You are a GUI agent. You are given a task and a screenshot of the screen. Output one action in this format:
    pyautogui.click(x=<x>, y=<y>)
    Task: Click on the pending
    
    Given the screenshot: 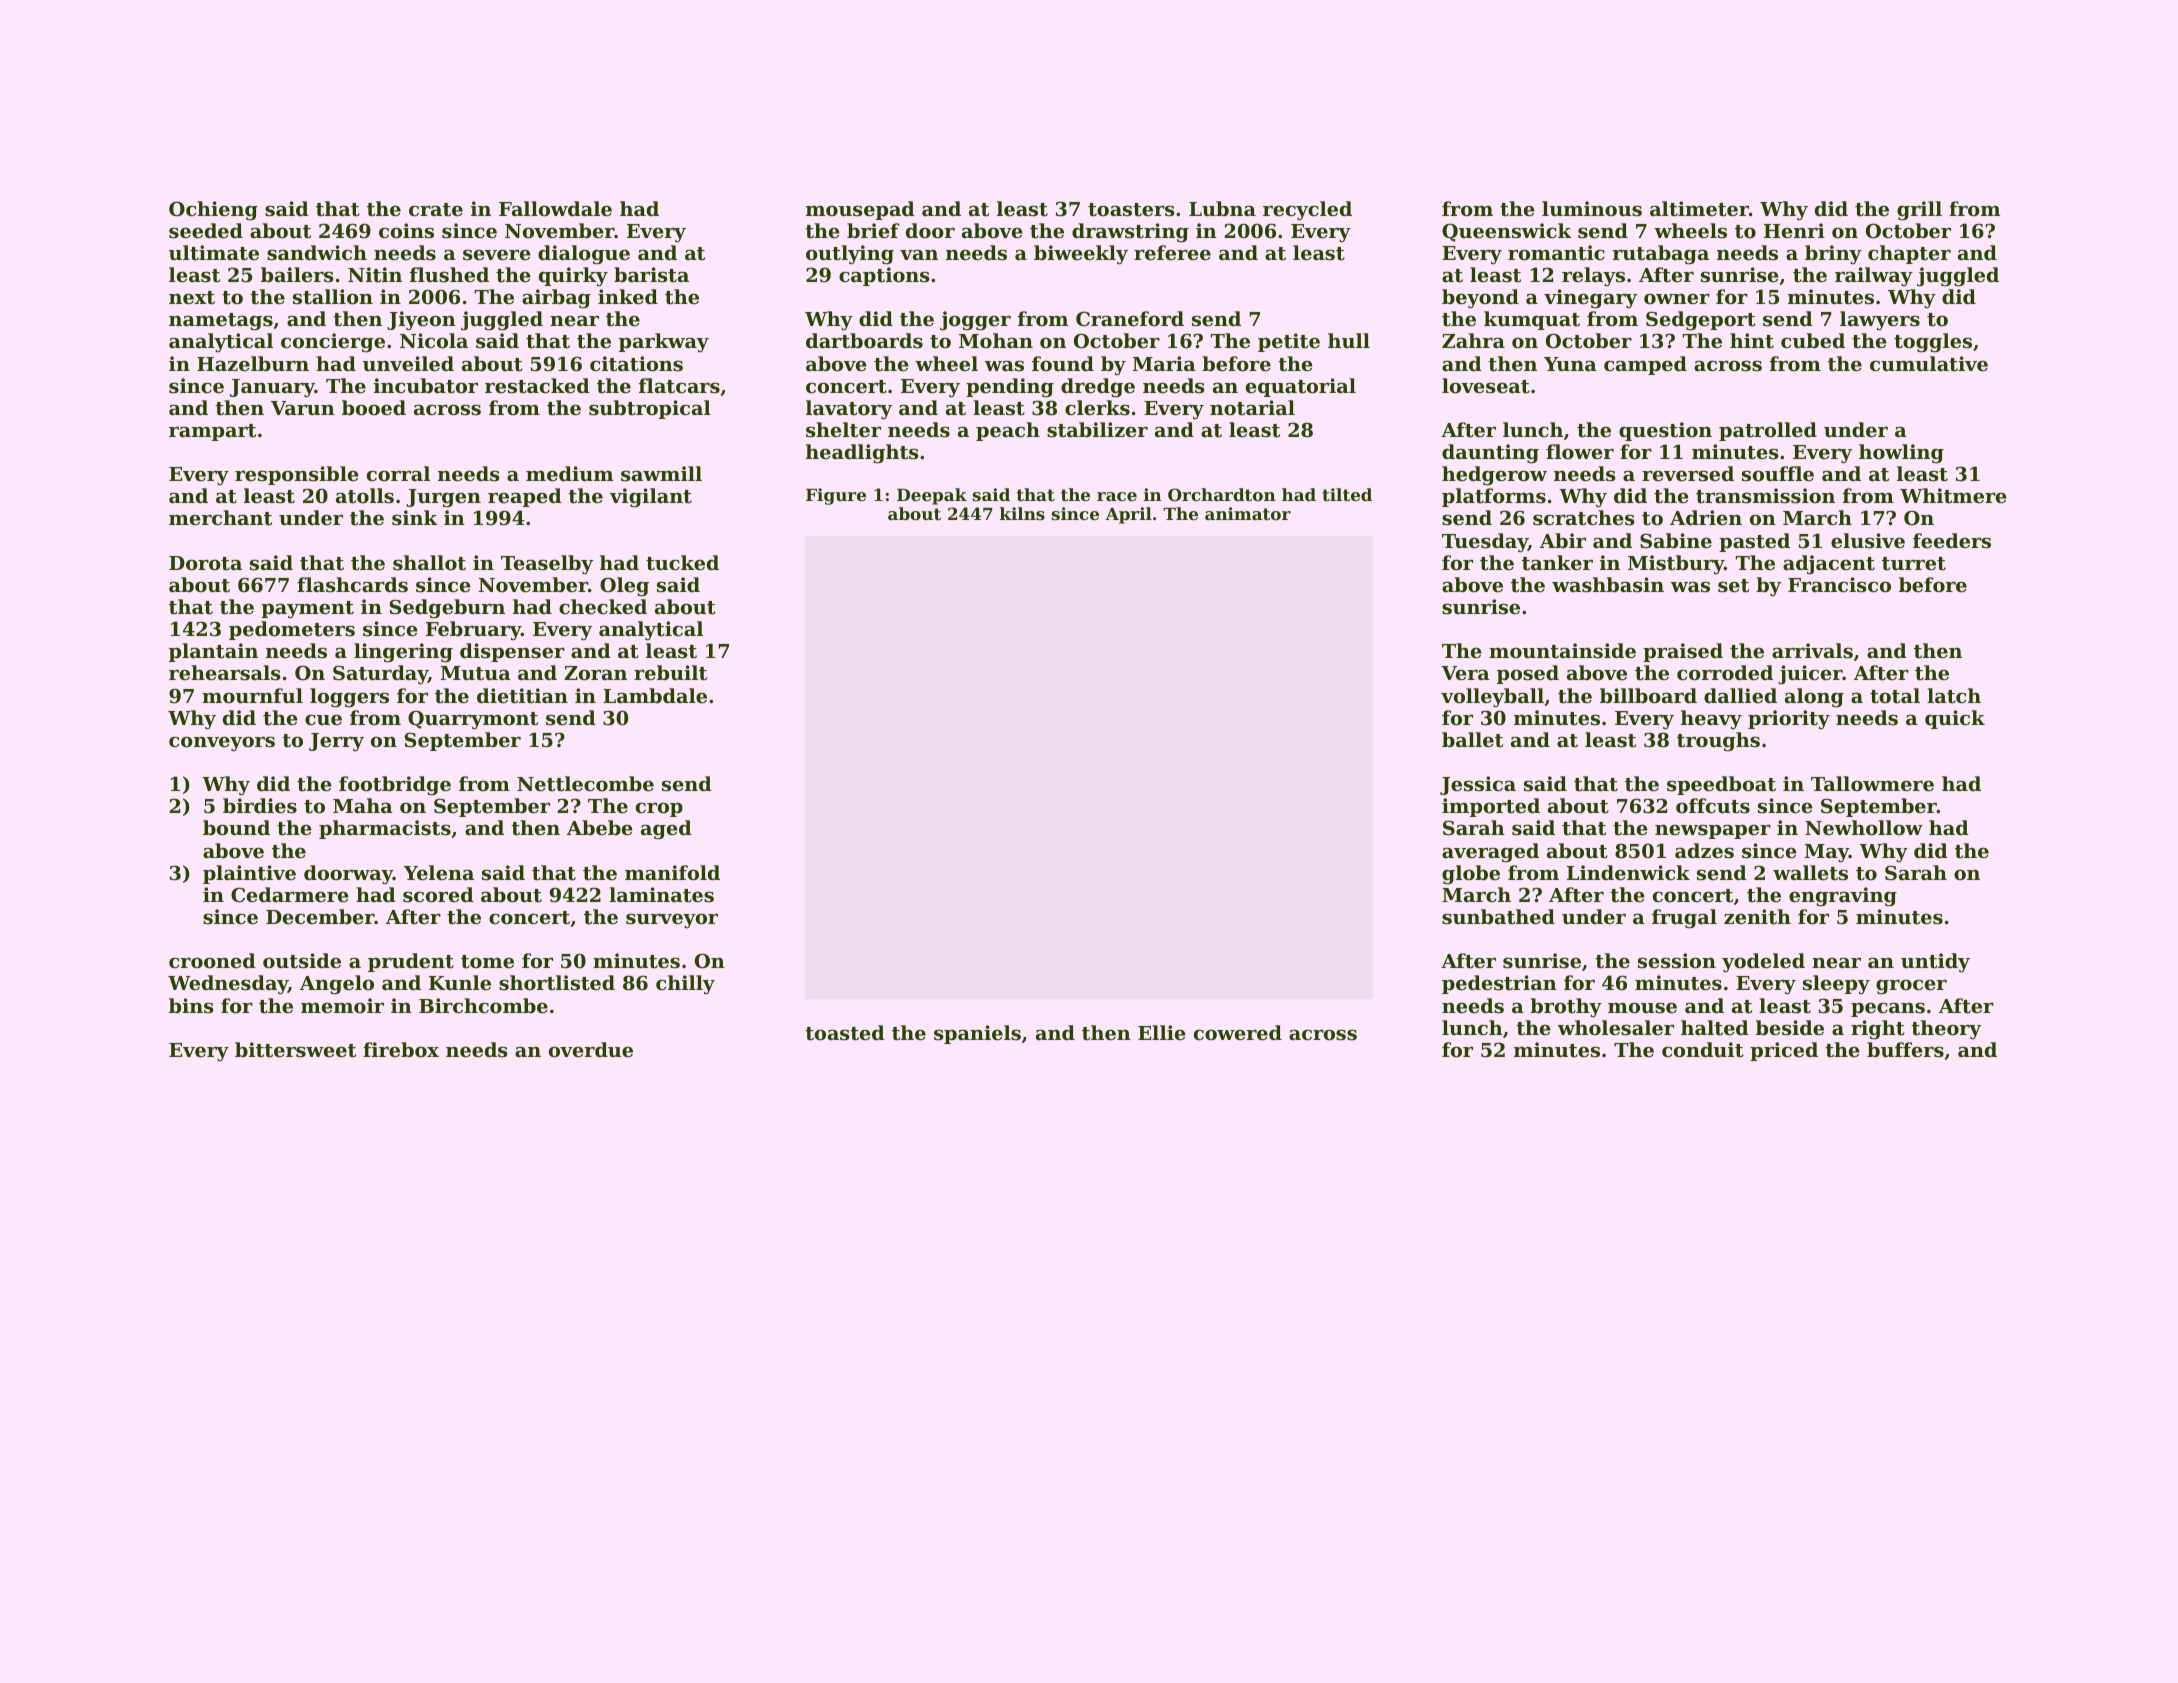 What is the action you would take?
    pyautogui.click(x=1010, y=388)
